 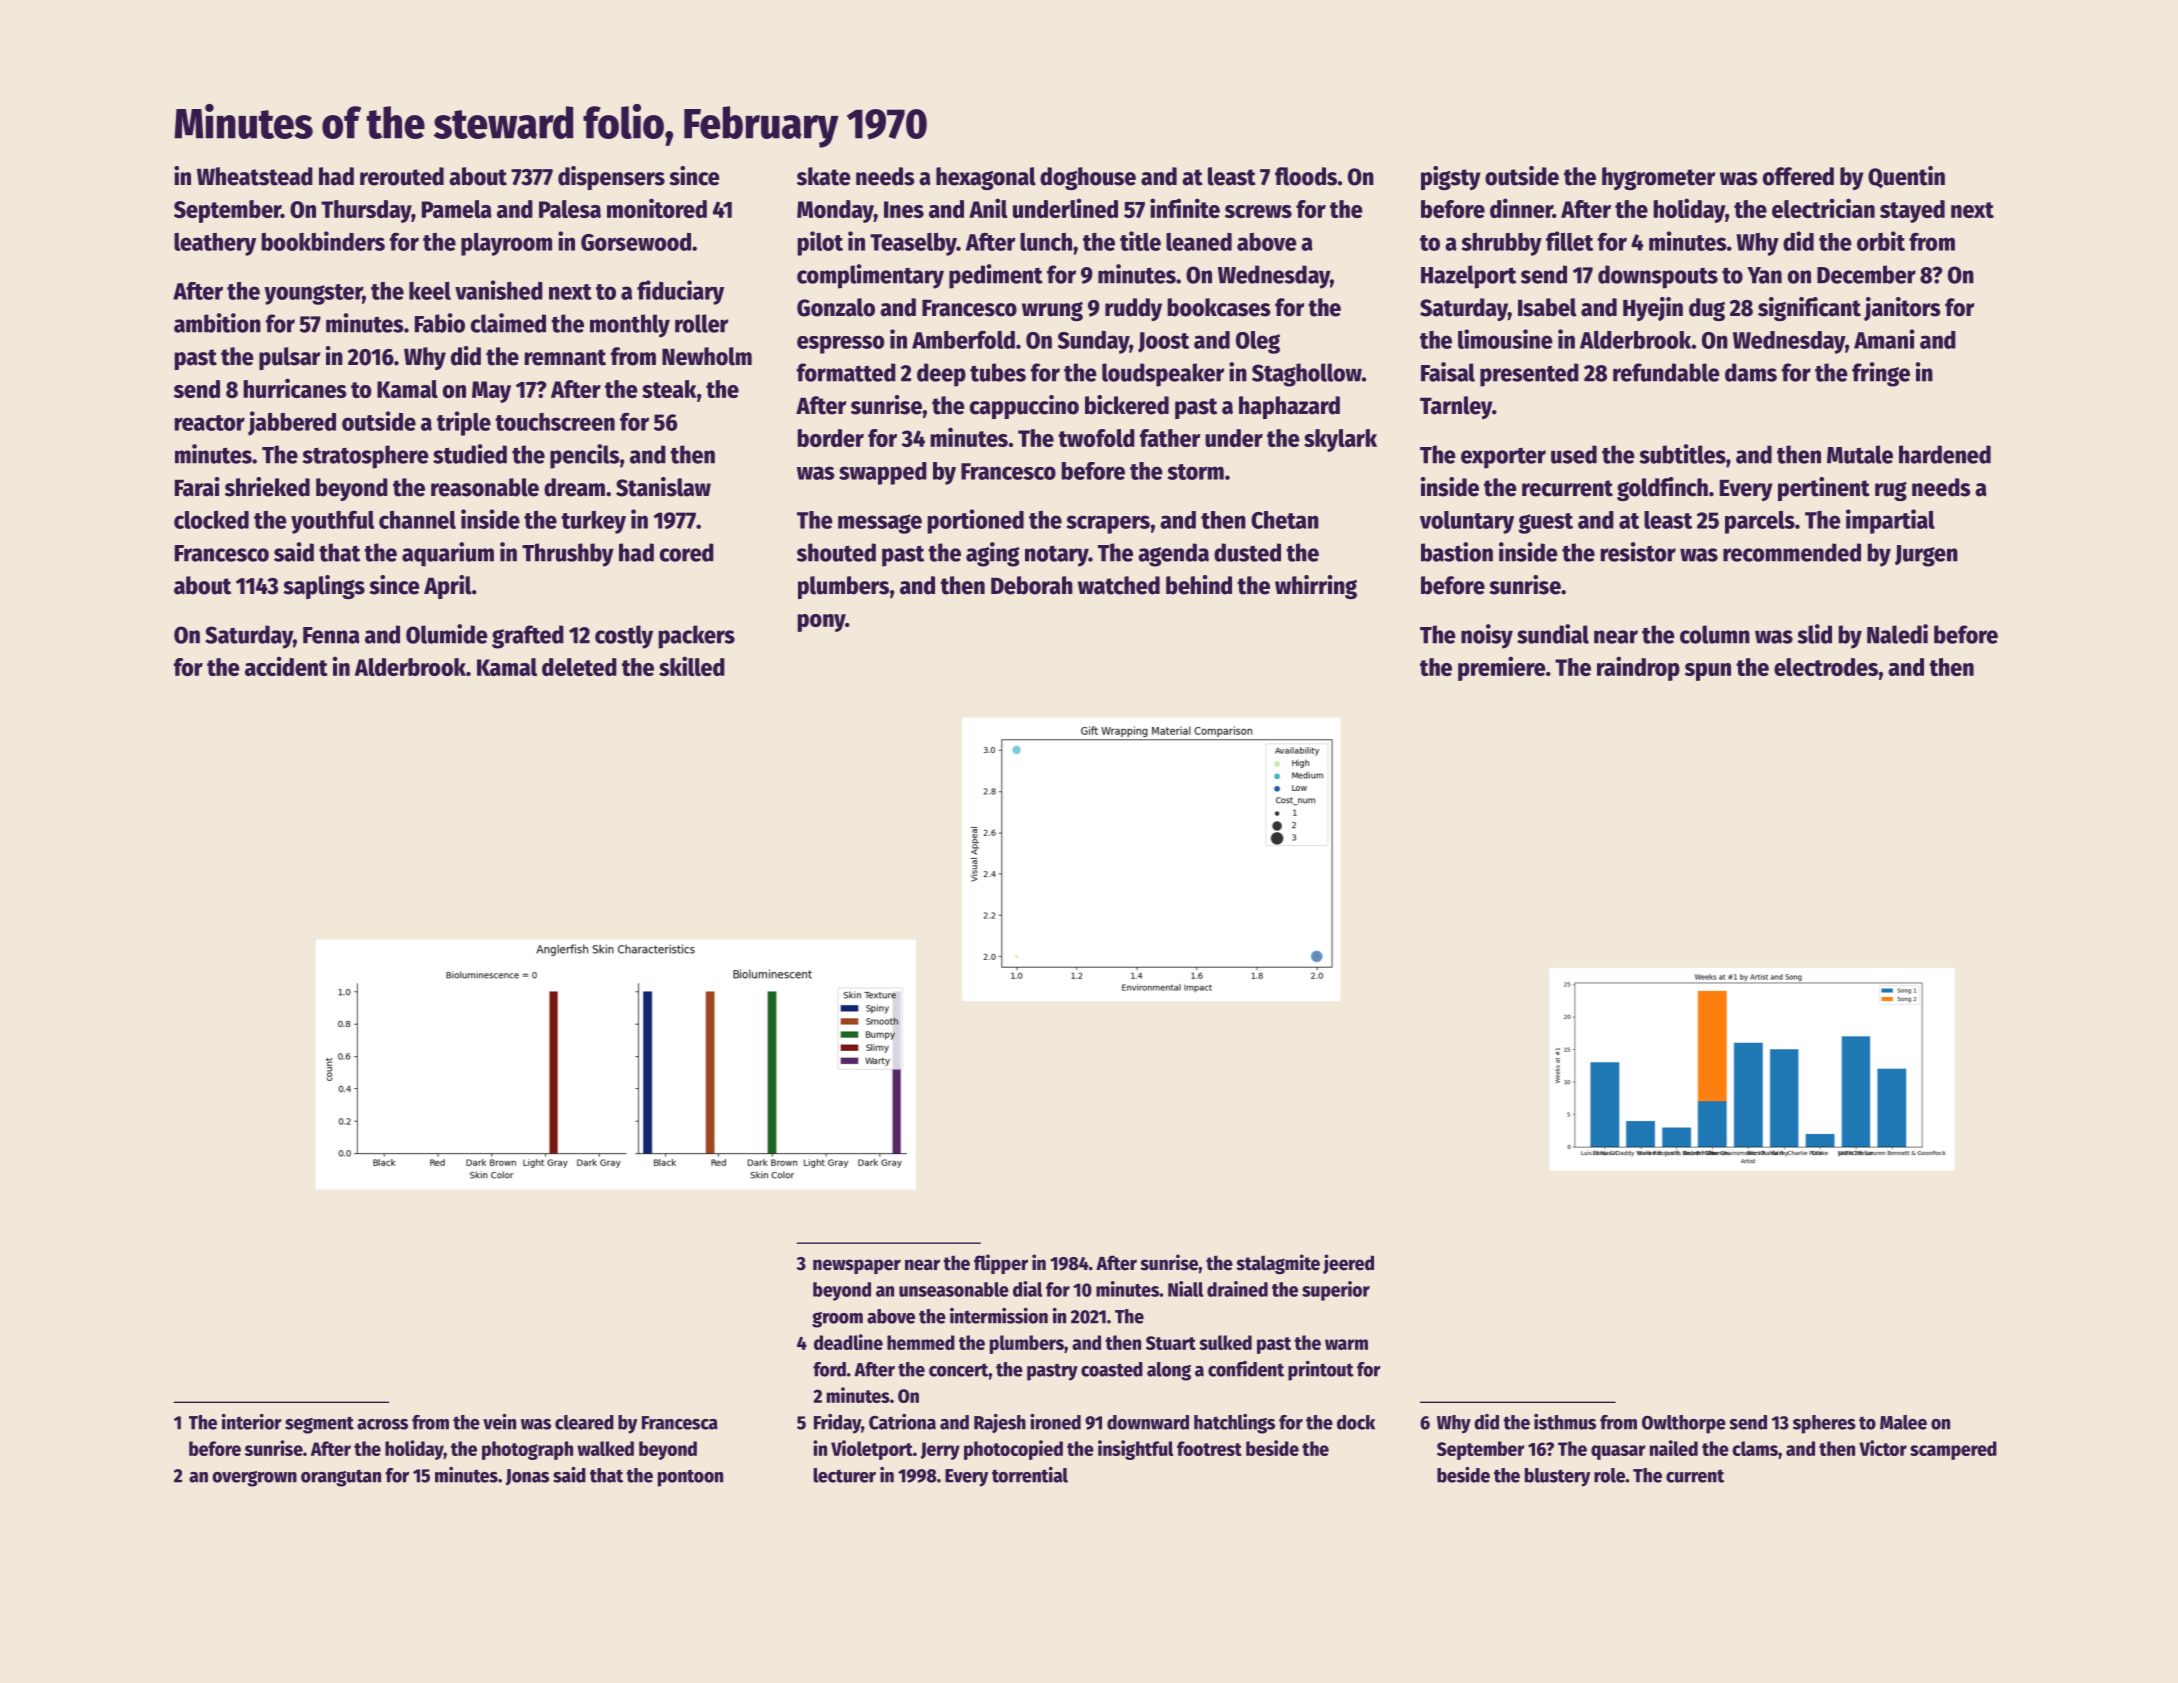 I want to click on orbit, so click(x=1881, y=241).
